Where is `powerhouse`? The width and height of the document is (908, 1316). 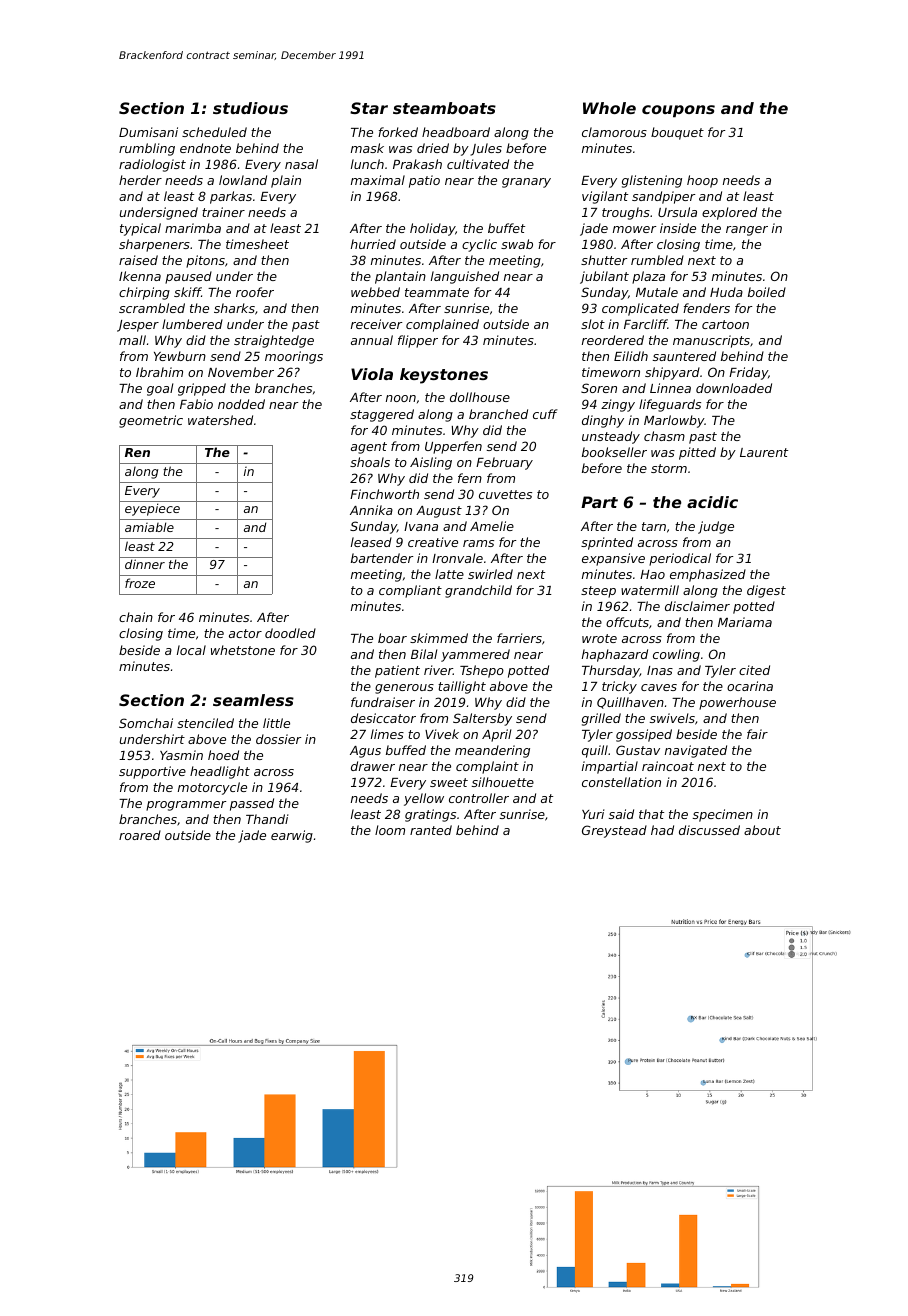 powerhouse is located at coordinates (737, 703).
